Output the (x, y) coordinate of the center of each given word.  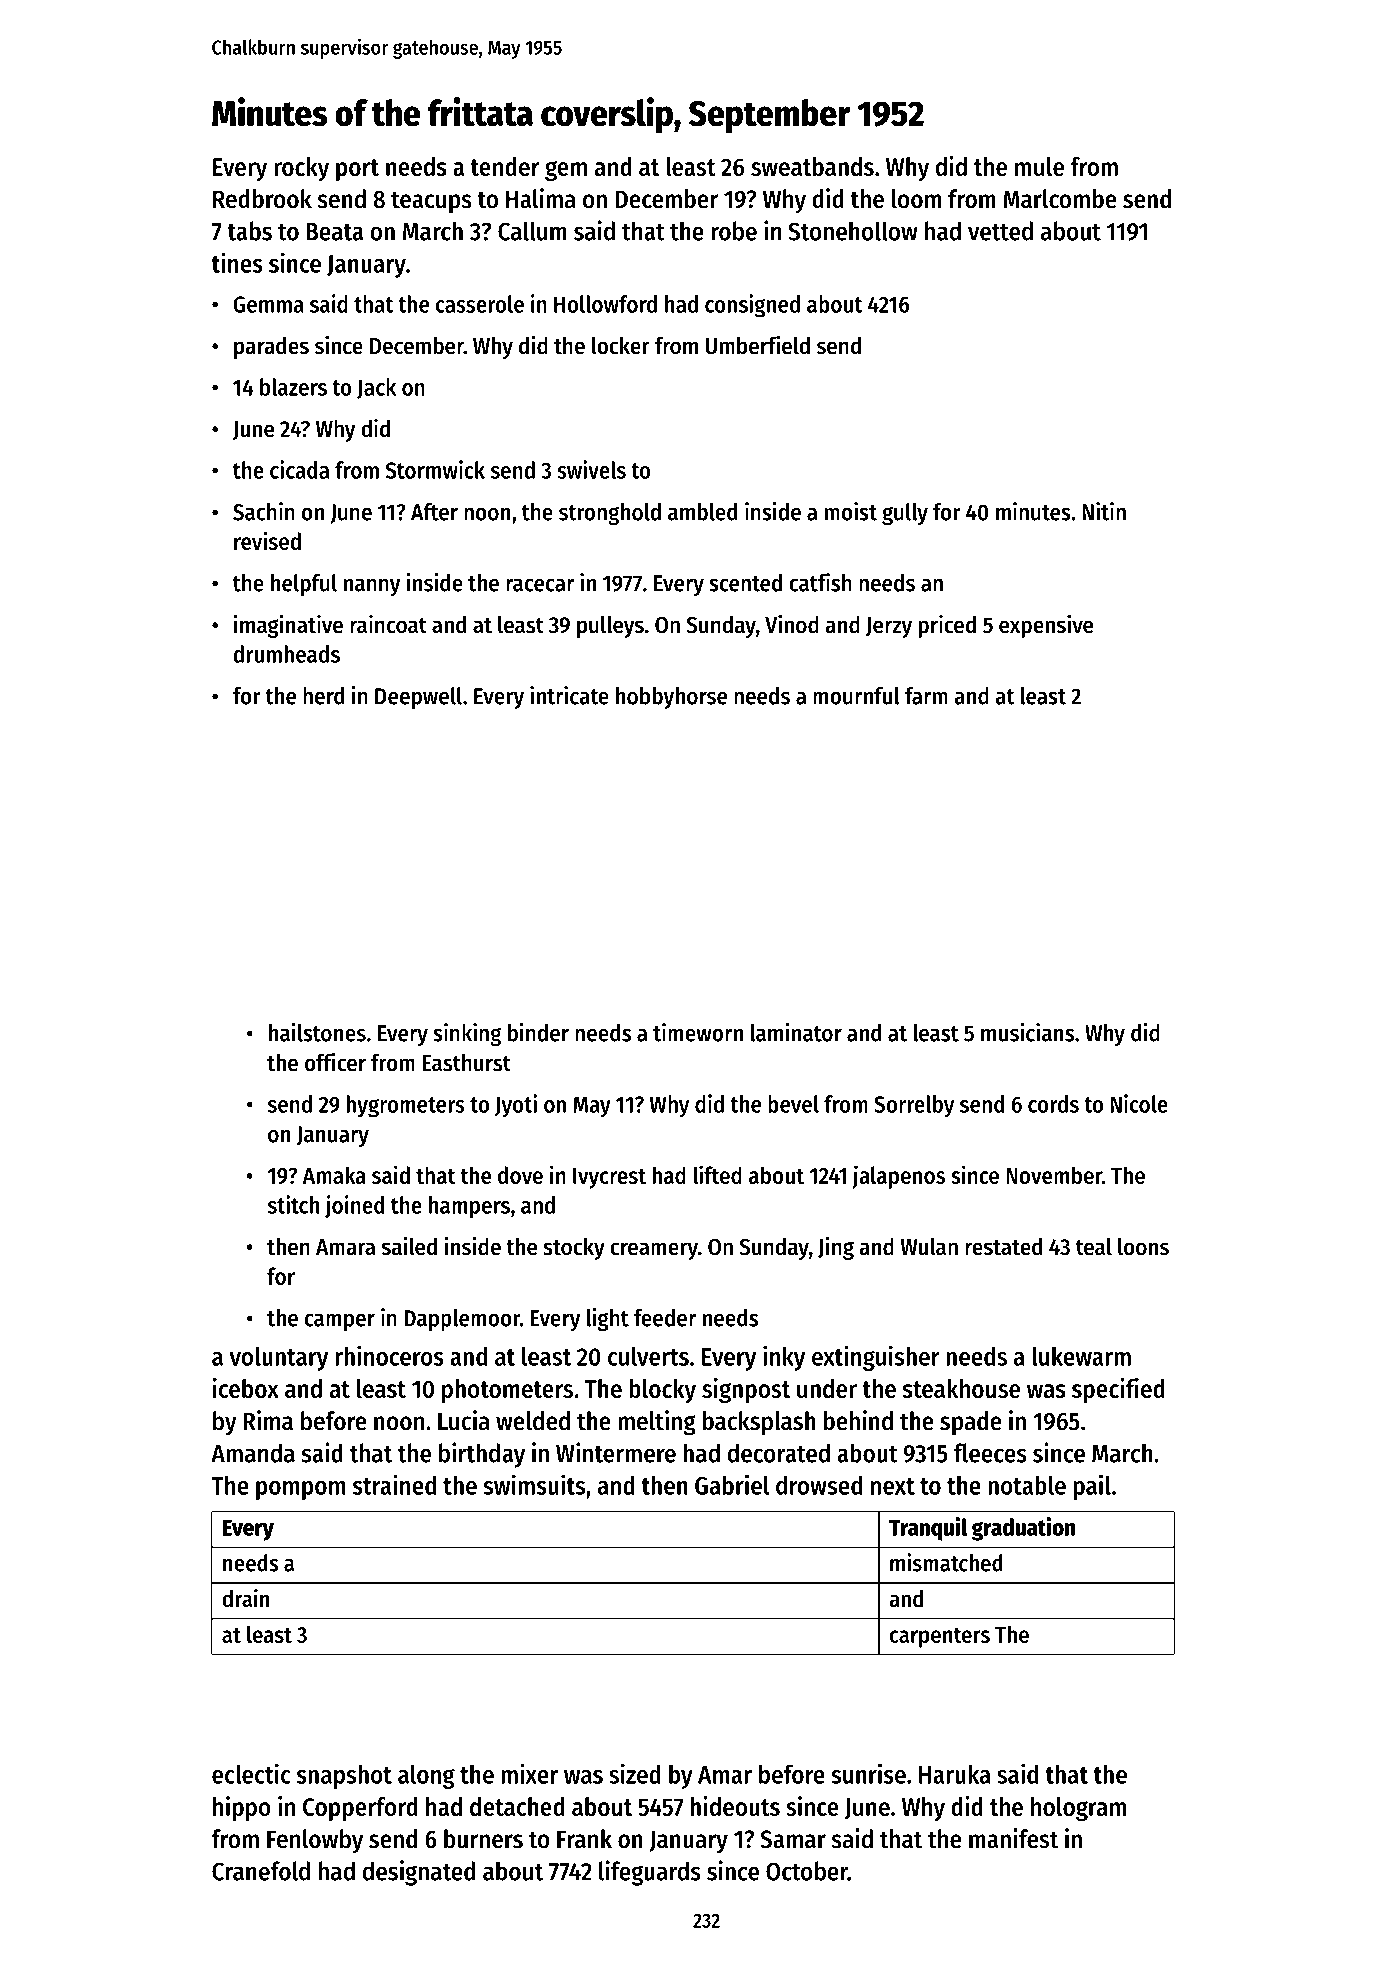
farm (926, 696)
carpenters (940, 1638)
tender (505, 166)
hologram (1078, 1809)
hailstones (317, 1032)
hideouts (735, 1806)
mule (1039, 166)
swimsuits (534, 1484)
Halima (541, 198)
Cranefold (261, 1871)
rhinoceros (389, 1355)
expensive (1046, 626)
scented (745, 583)
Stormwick (435, 469)
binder (538, 1032)
